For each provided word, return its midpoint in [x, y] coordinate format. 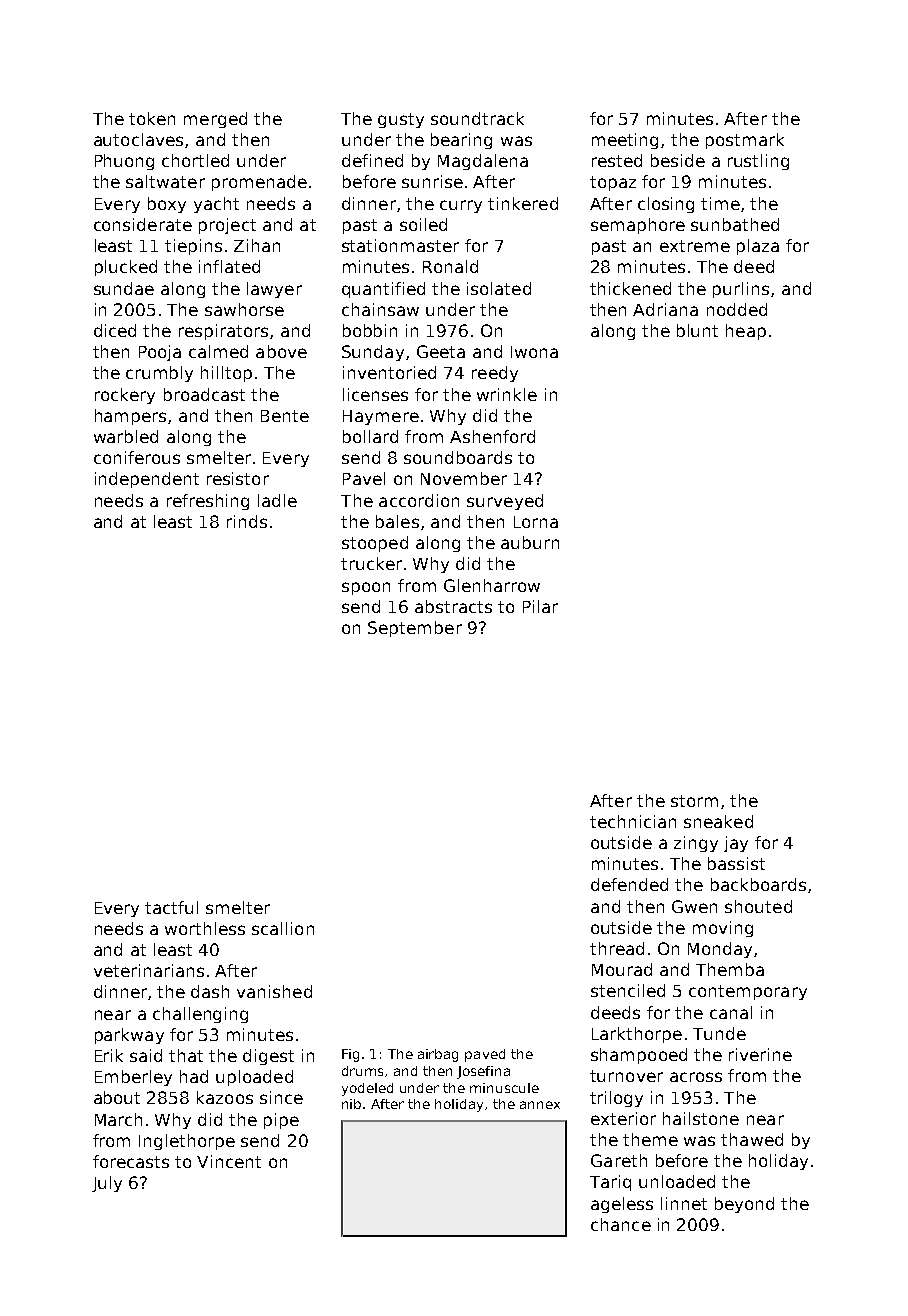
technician [633, 821]
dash [210, 991]
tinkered [523, 203]
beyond [744, 1205]
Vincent [229, 1161]
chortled [195, 160]
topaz [613, 183]
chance [621, 1224]
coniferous [137, 457]
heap [746, 332]
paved [485, 1055]
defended [629, 884]
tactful [171, 907]
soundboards [458, 457]
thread [617, 948]
